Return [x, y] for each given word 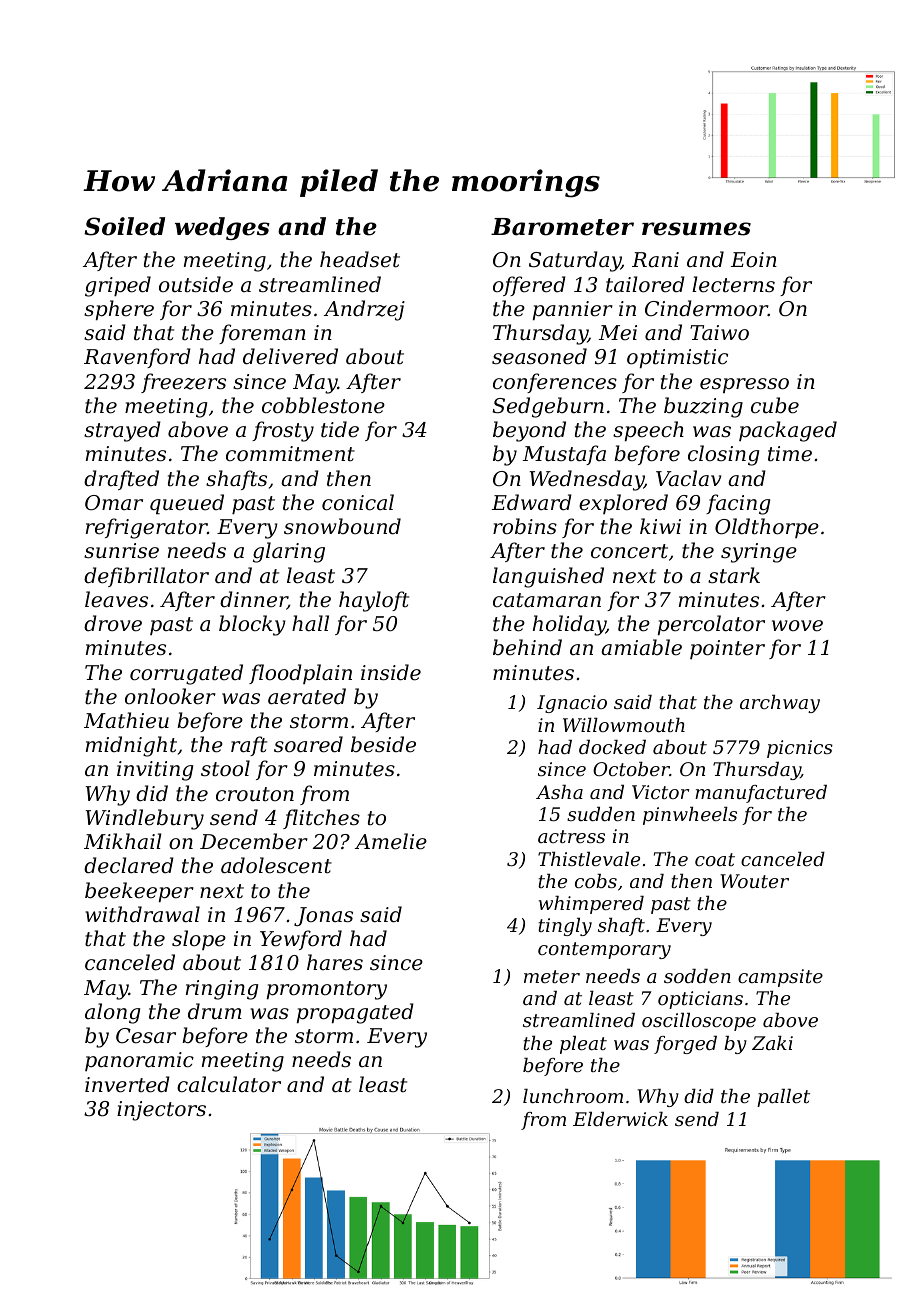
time [790, 454]
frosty [283, 431]
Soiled [124, 226]
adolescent [276, 865]
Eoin [754, 260]
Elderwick [620, 1119]
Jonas [323, 916]
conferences [555, 383]
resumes [696, 229]
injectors [161, 1111]
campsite [780, 978]
